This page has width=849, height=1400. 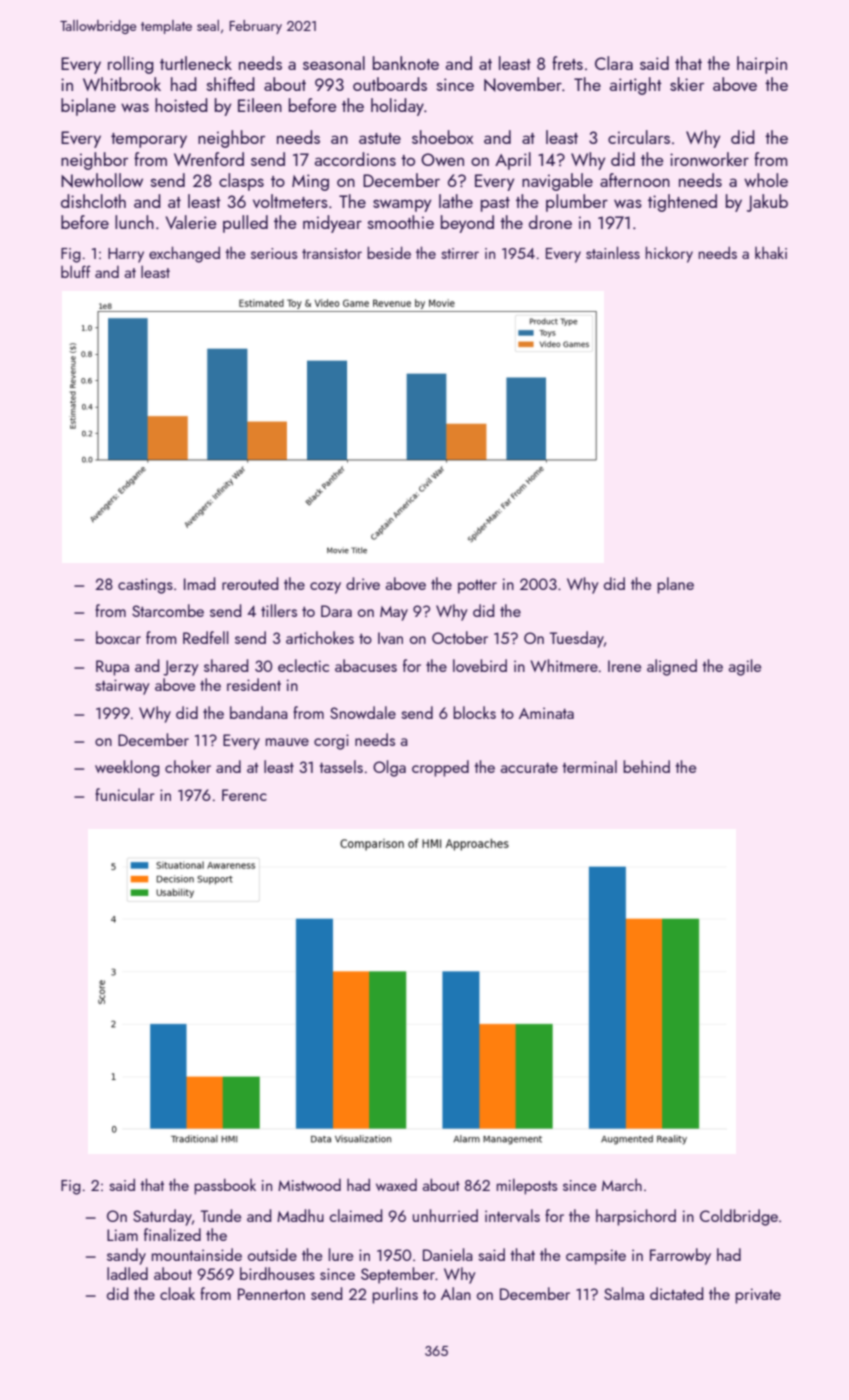 What do you see at coordinates (395, 1295) in the page?
I see `purlins` at bounding box center [395, 1295].
